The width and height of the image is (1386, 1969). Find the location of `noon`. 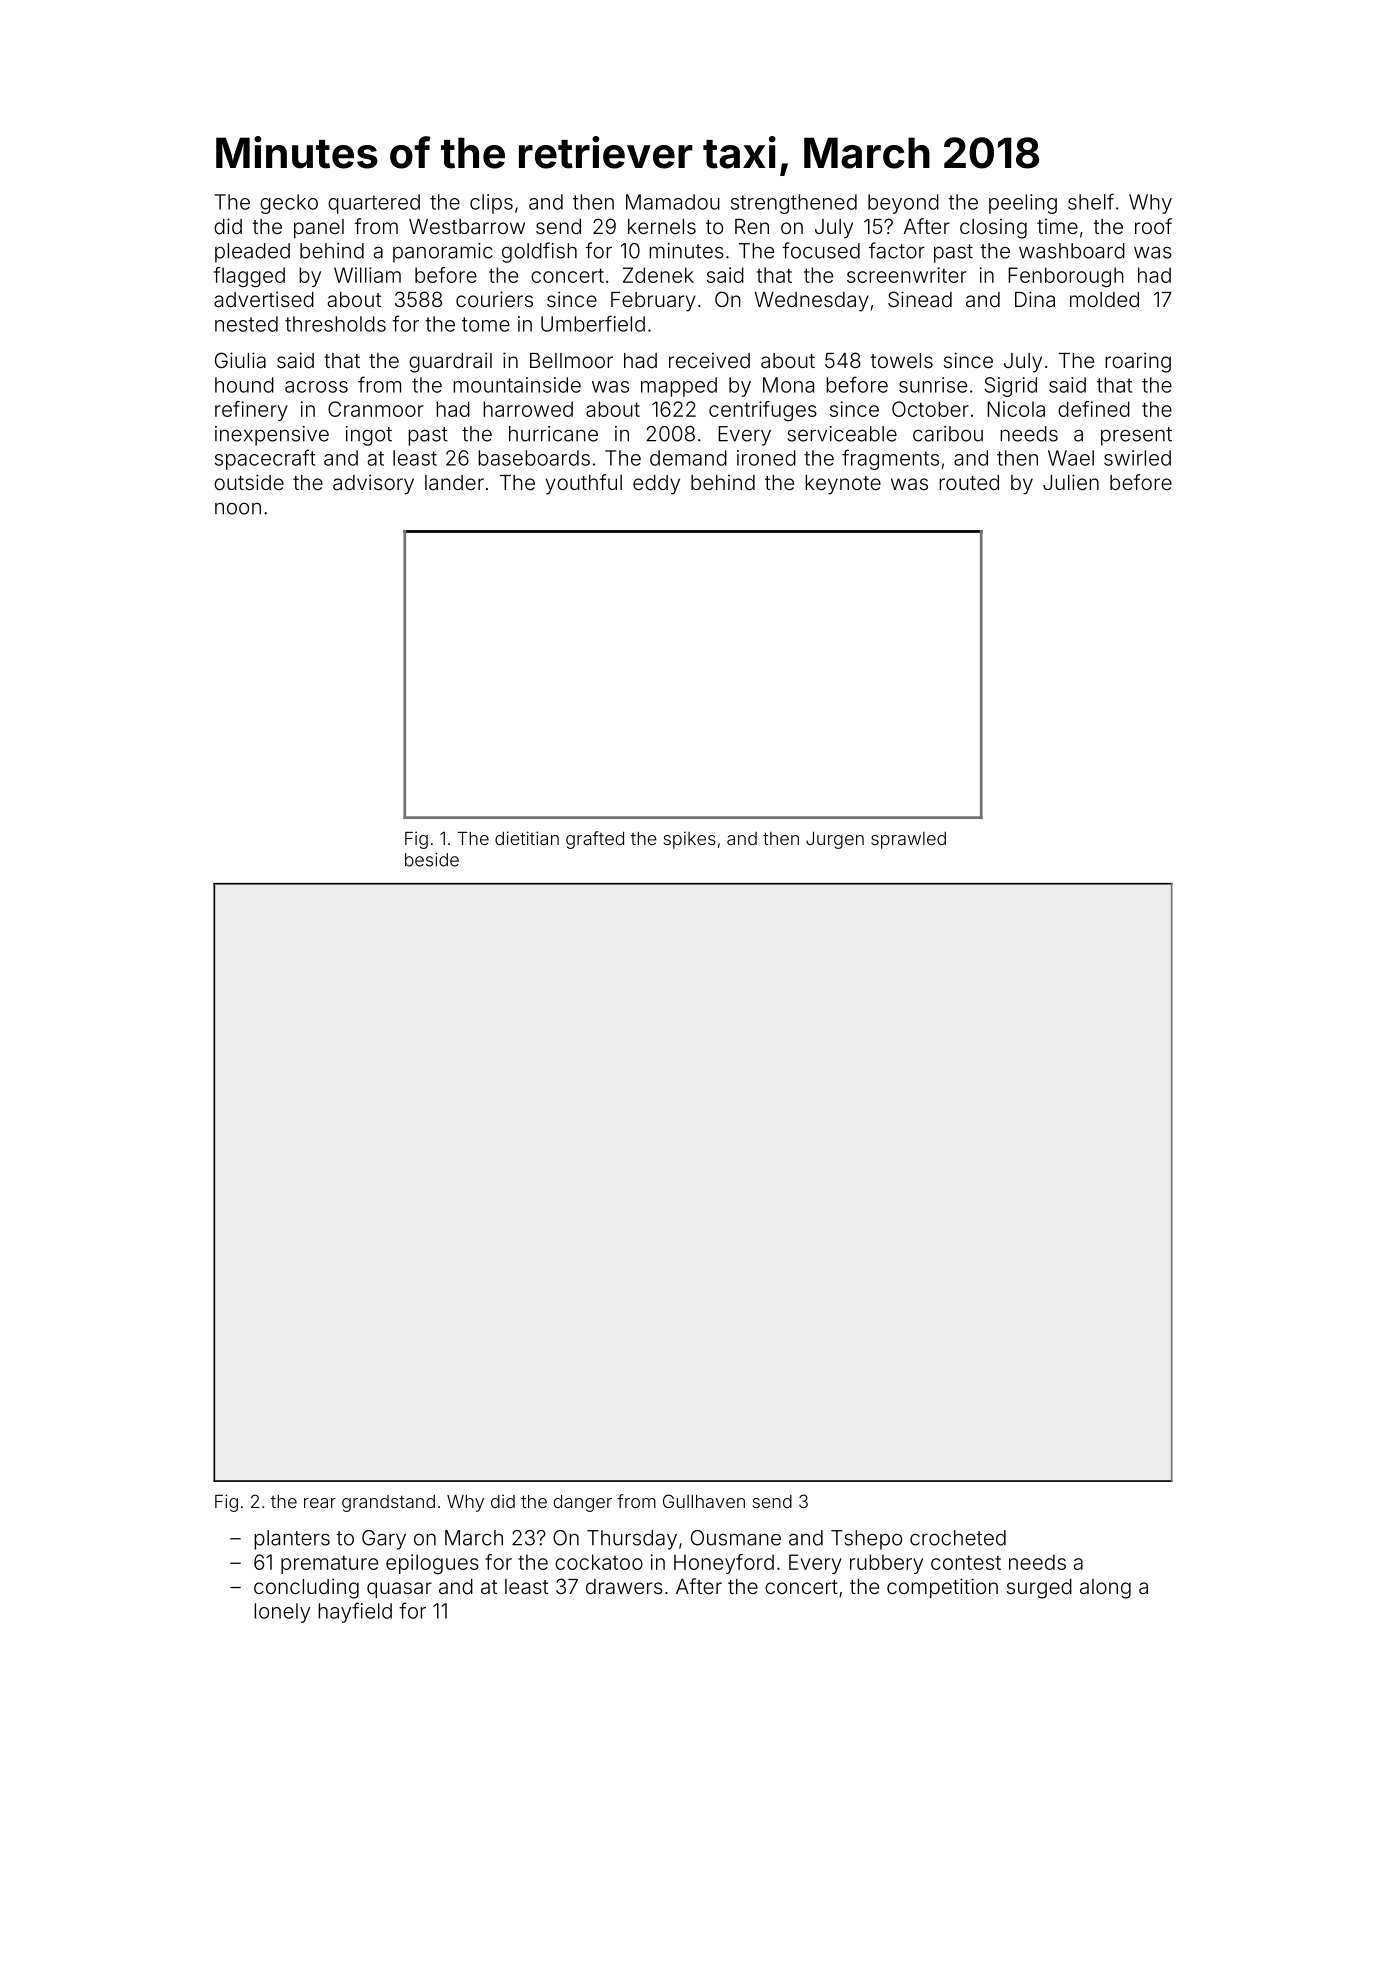

noon is located at coordinates (238, 508).
